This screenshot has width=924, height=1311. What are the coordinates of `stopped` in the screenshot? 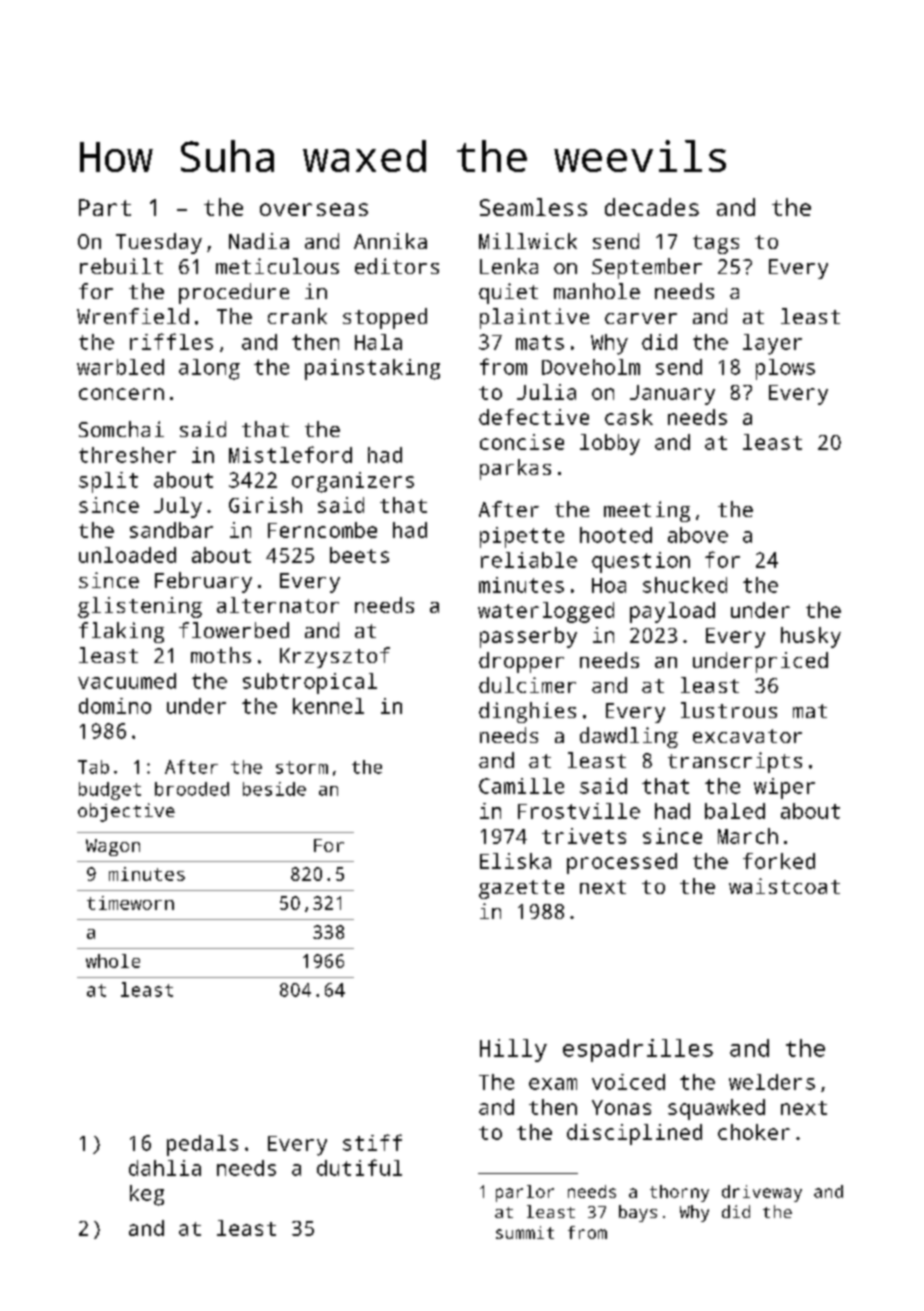 It's located at (385, 318).
